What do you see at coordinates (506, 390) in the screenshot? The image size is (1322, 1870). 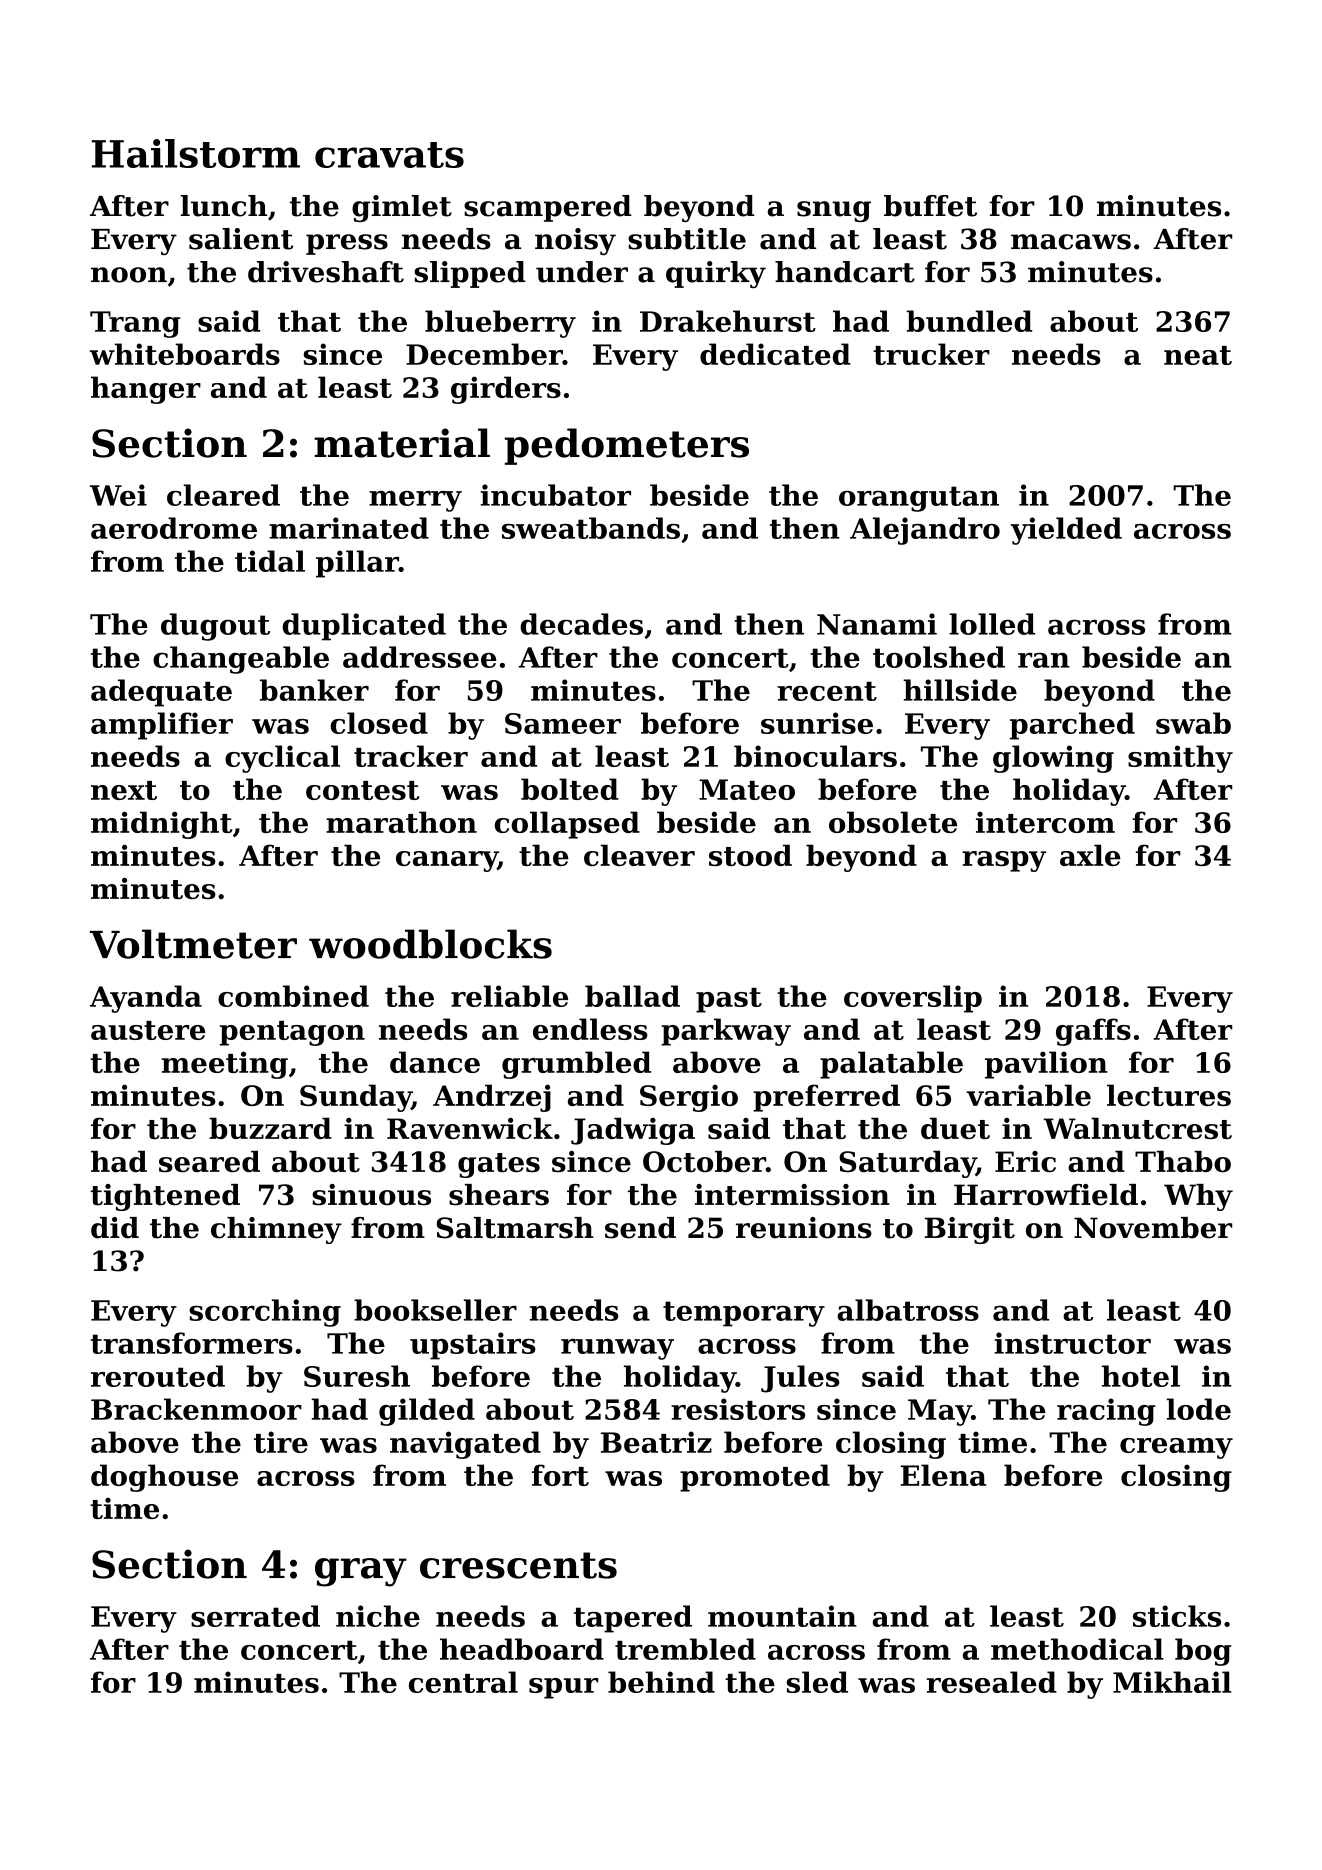 I see `girders` at bounding box center [506, 390].
